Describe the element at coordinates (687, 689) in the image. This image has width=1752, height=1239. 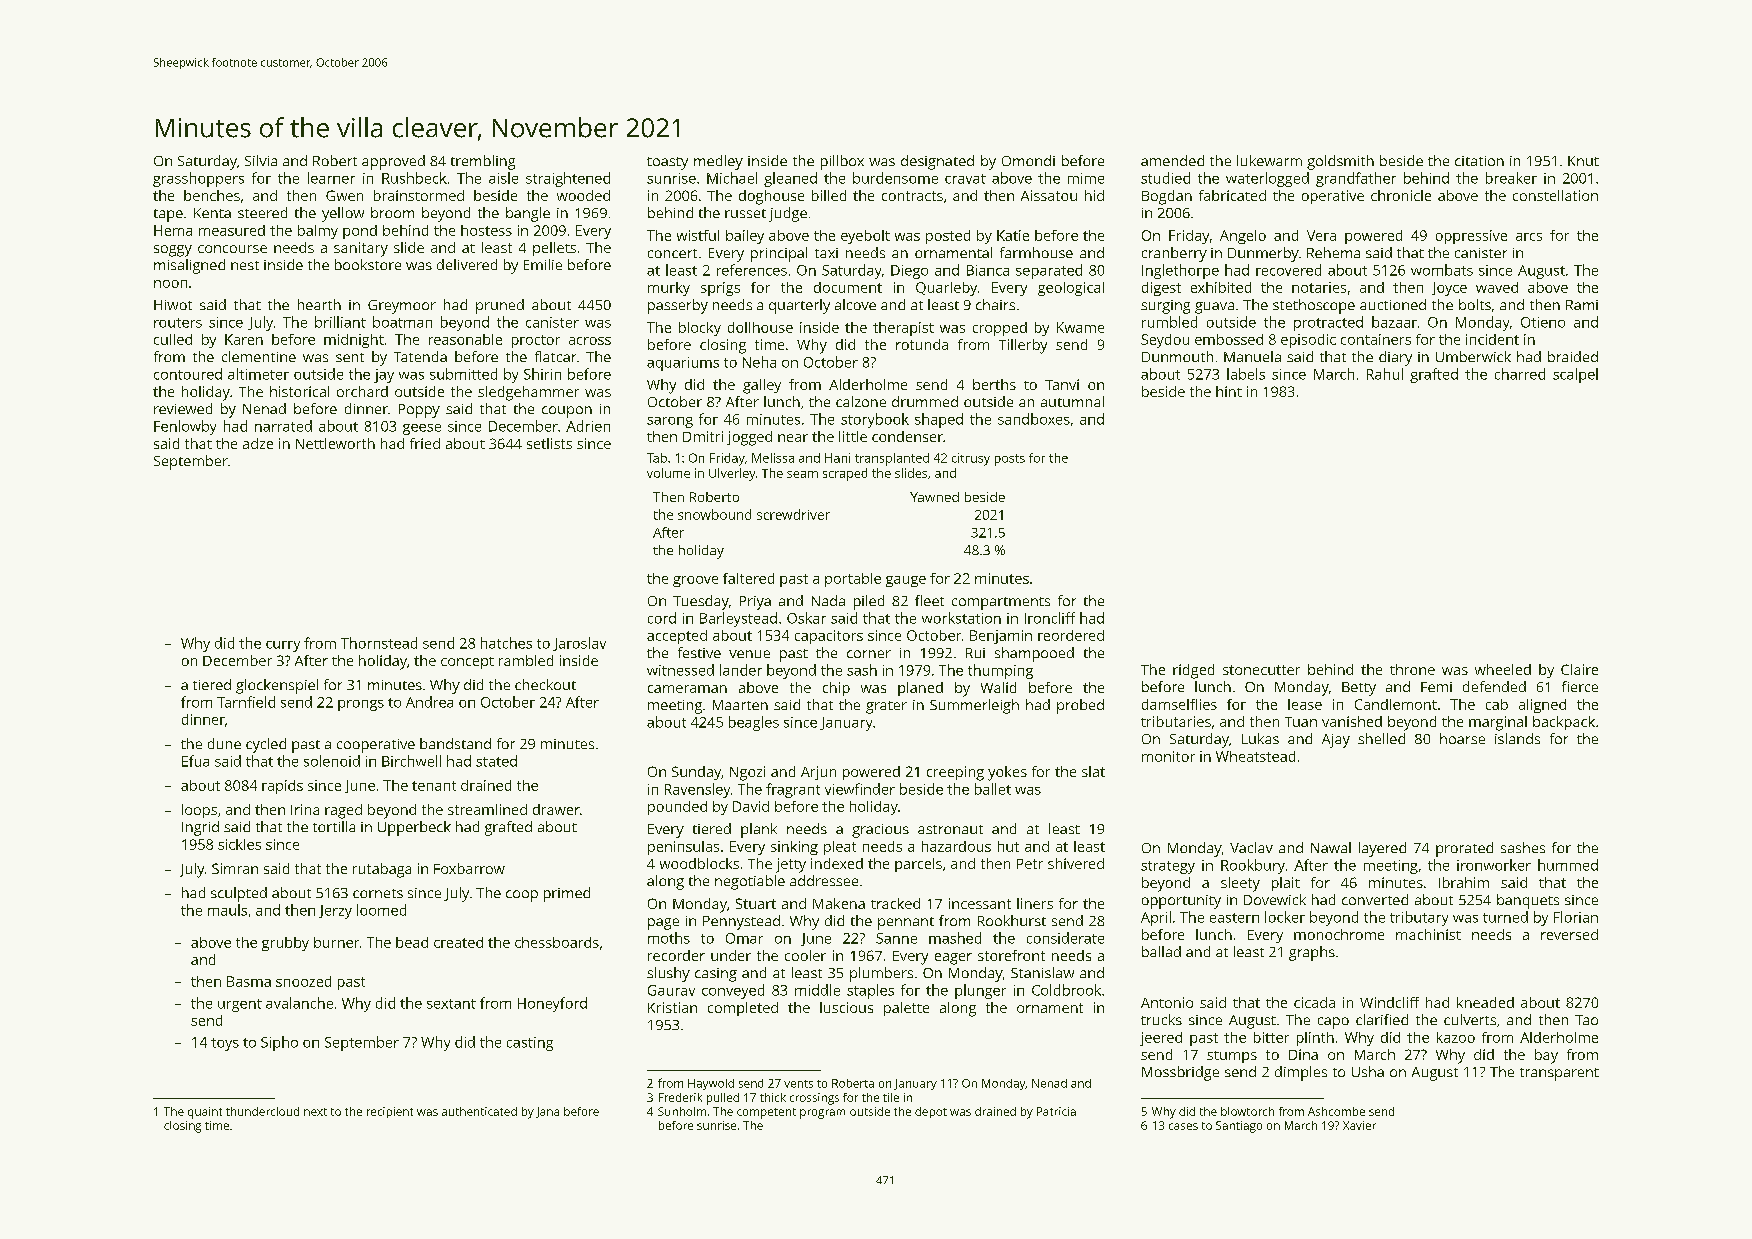
I see `cameraman` at that location.
